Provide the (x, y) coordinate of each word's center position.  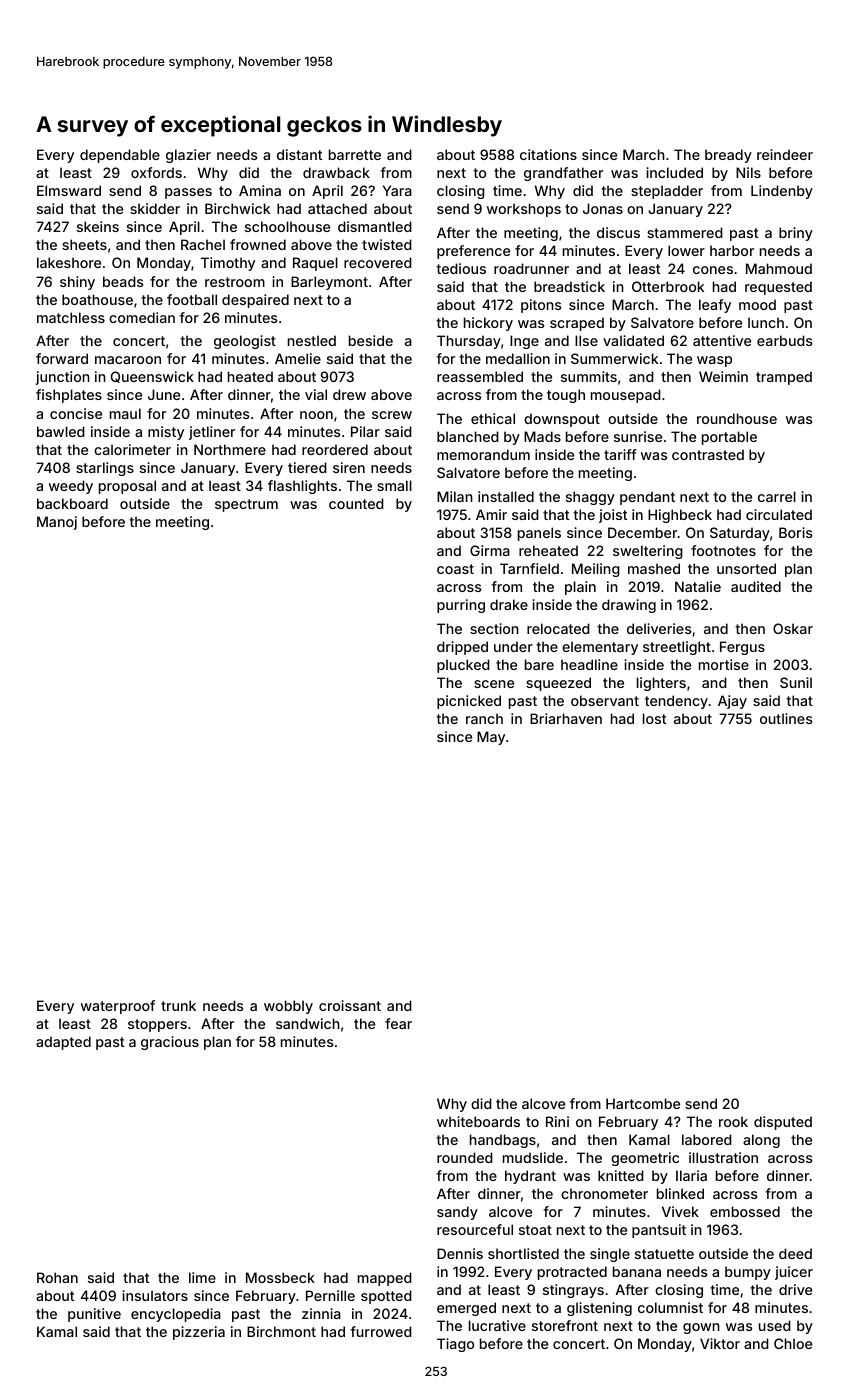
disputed (783, 1123)
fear (398, 1023)
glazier (188, 156)
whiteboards (478, 1121)
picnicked (469, 702)
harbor (732, 250)
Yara (397, 190)
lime (202, 1277)
